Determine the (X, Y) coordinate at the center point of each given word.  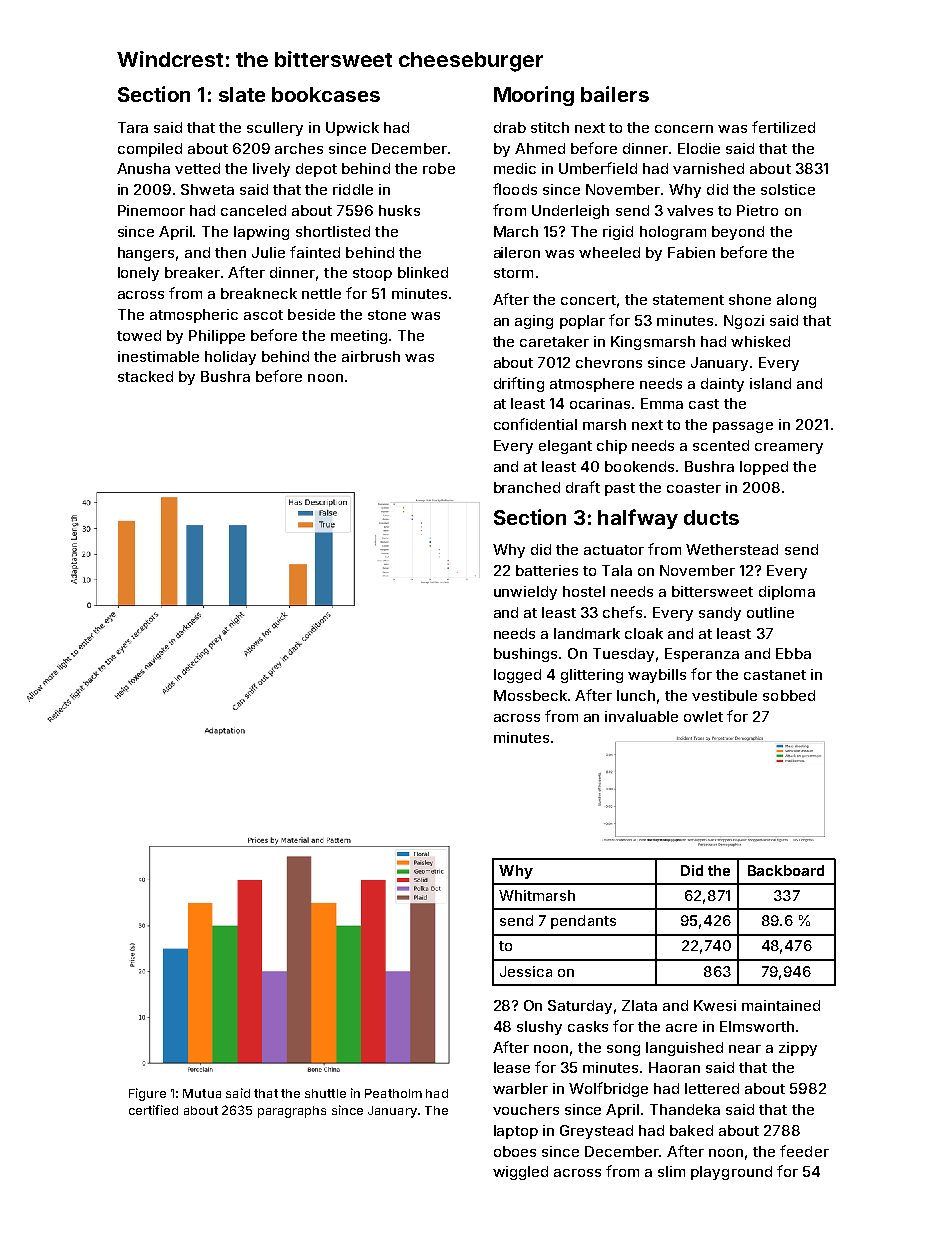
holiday (230, 358)
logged (517, 676)
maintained (781, 1005)
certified (153, 1110)
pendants (583, 922)
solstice (788, 189)
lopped (764, 468)
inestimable (158, 356)
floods (515, 189)
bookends (639, 466)
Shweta (207, 189)
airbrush (371, 356)
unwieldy (525, 593)
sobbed (789, 695)
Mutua (202, 1093)
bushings (525, 655)
